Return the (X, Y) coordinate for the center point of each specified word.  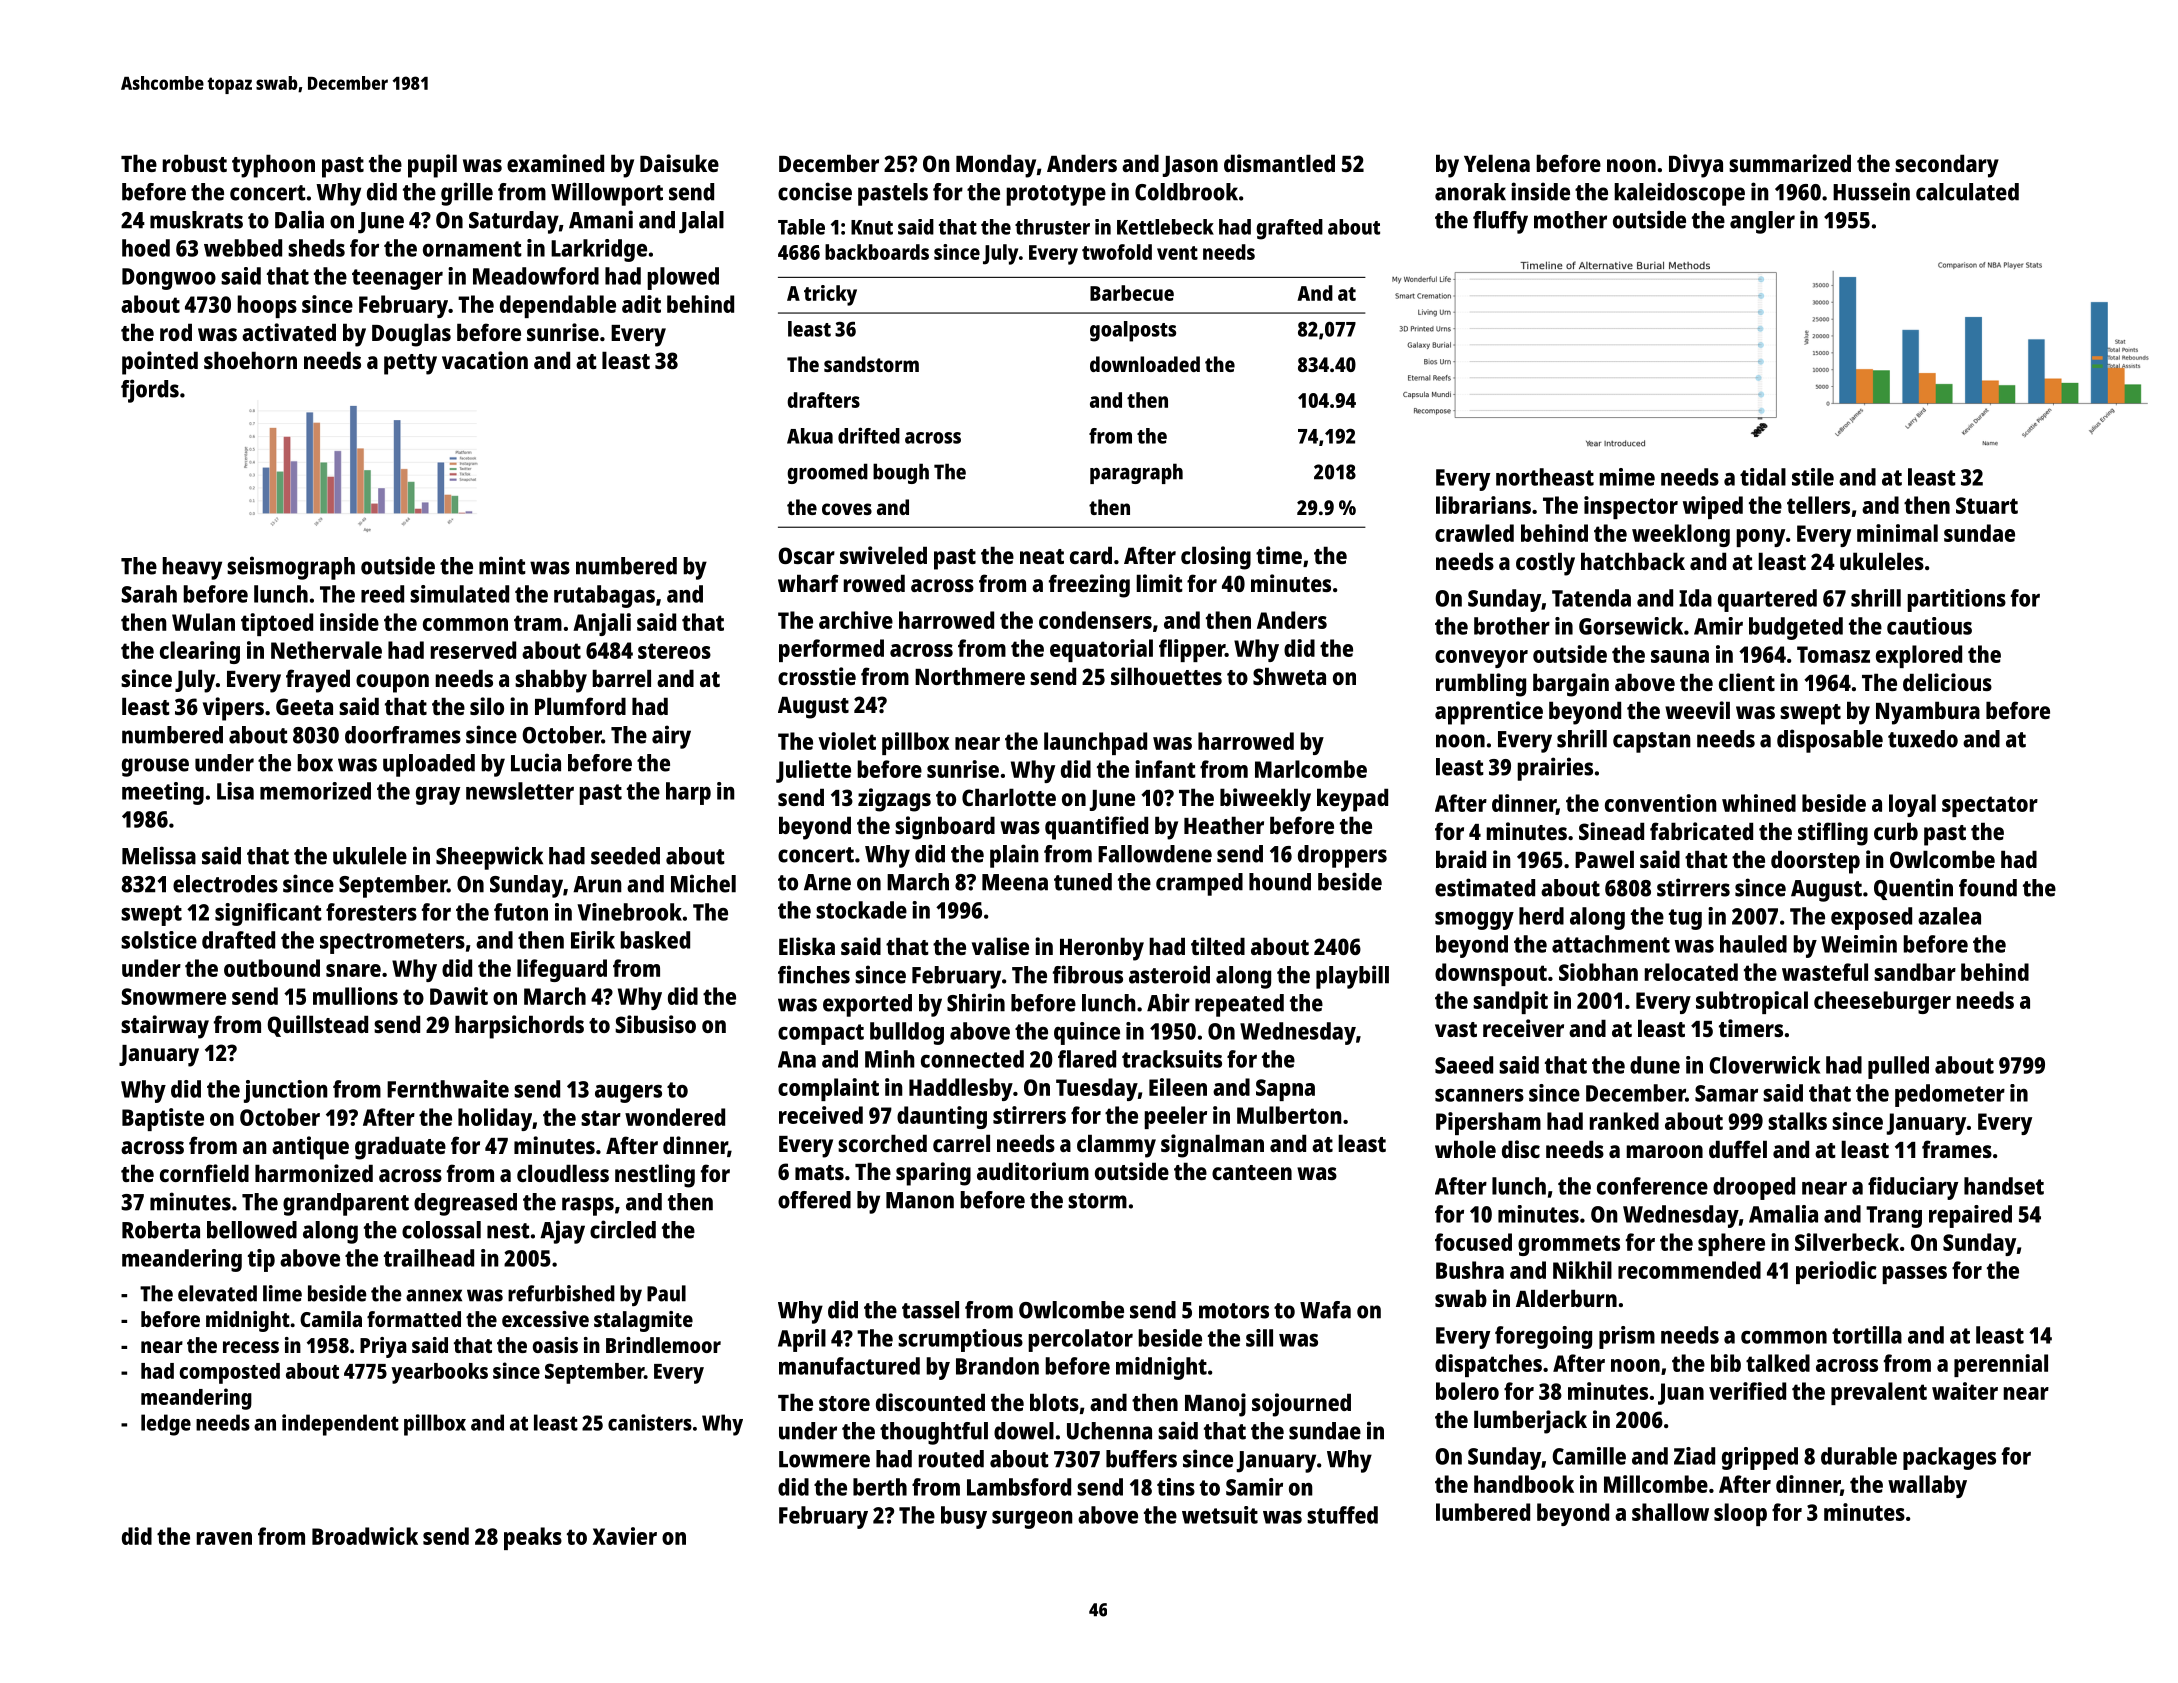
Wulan (203, 622)
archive (856, 620)
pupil (432, 166)
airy (671, 737)
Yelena (1497, 163)
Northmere (970, 676)
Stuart (1987, 505)
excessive (545, 1319)
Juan (1681, 1394)
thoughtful (934, 1433)
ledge (166, 1425)
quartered (1767, 600)
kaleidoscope (1679, 194)
